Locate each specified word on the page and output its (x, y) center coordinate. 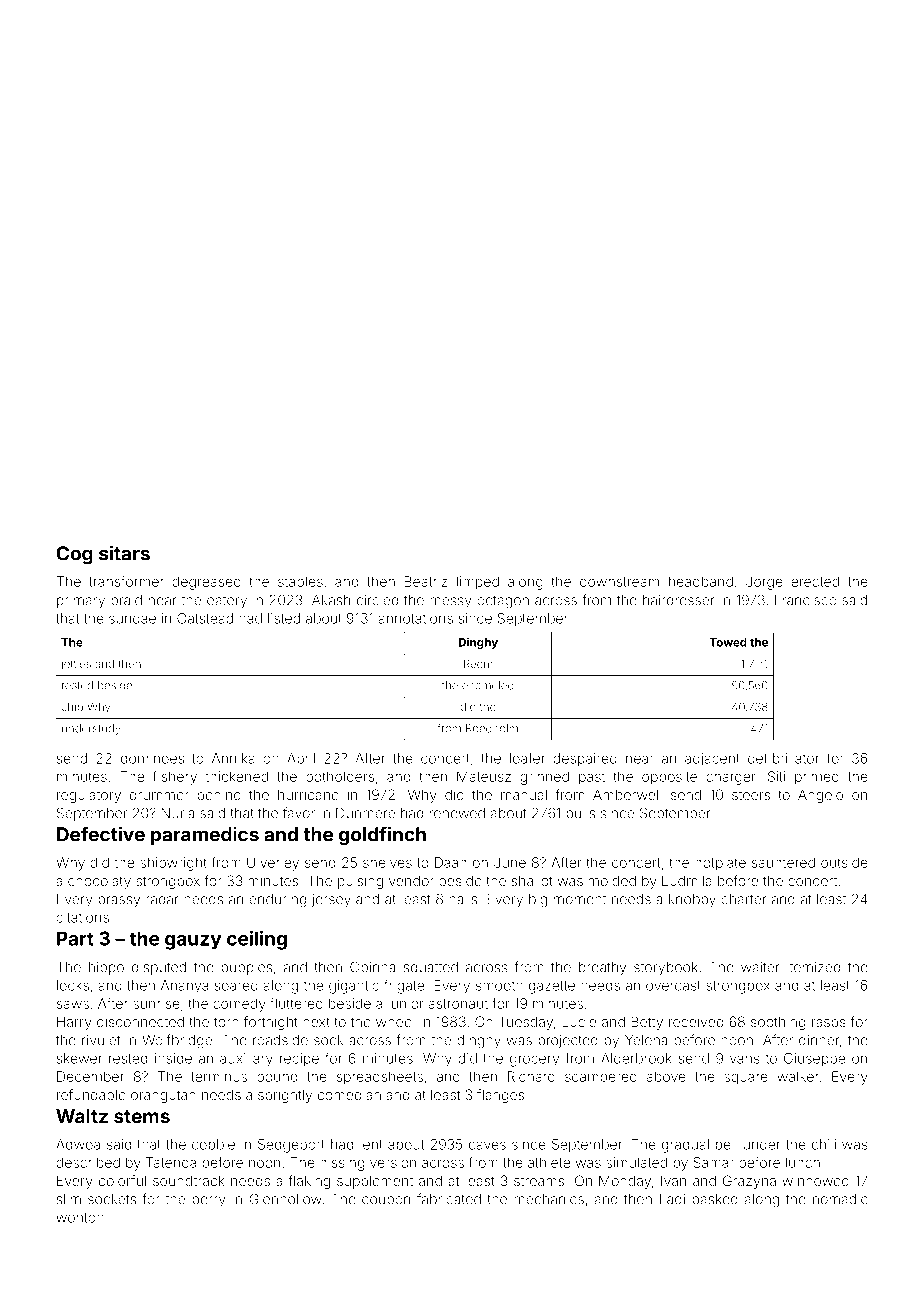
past (592, 778)
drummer (159, 795)
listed (284, 618)
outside (844, 862)
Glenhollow (285, 1199)
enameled (488, 685)
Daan (451, 862)
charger (730, 778)
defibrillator (783, 758)
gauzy (193, 942)
